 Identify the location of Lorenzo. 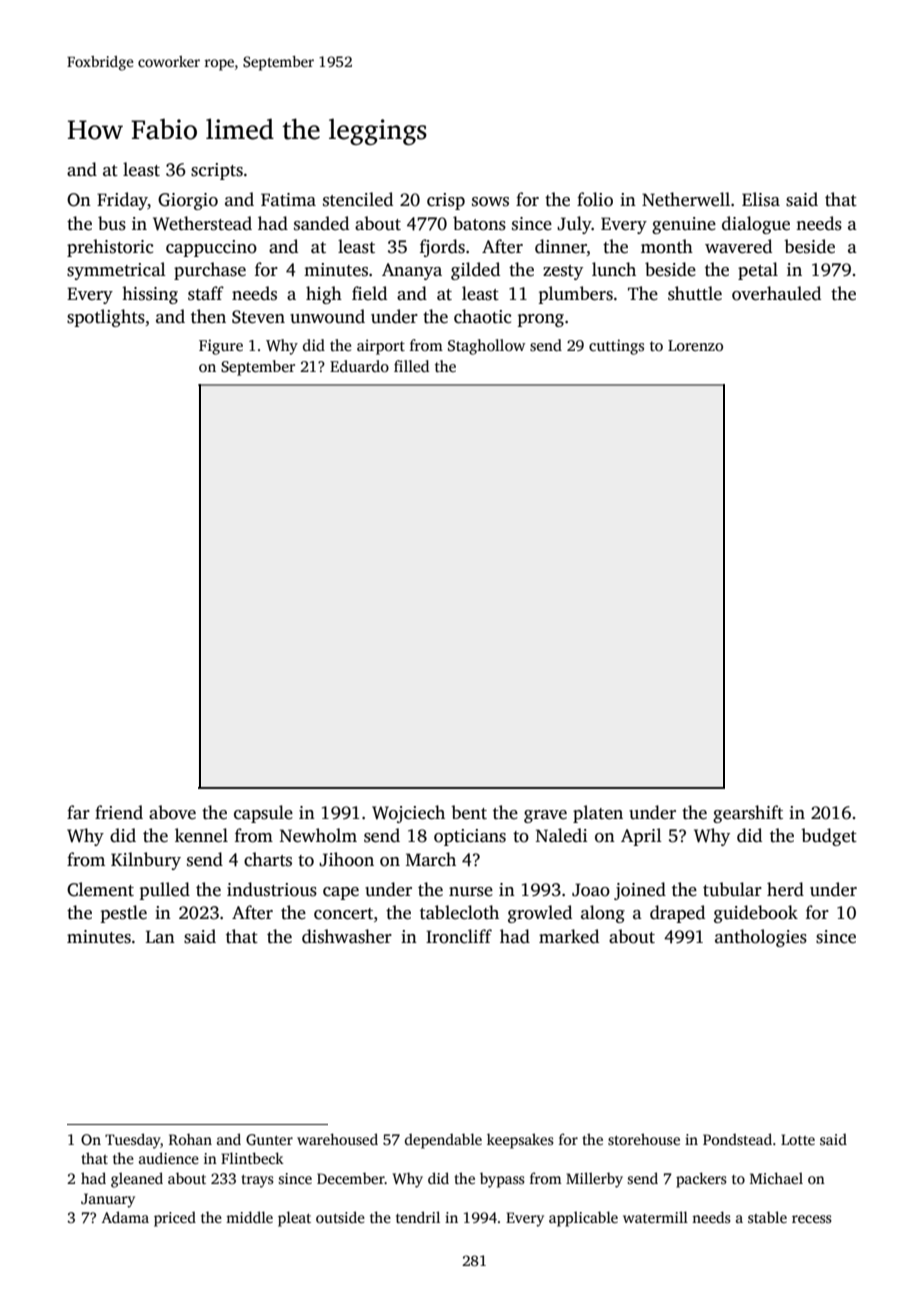
(695, 345).
